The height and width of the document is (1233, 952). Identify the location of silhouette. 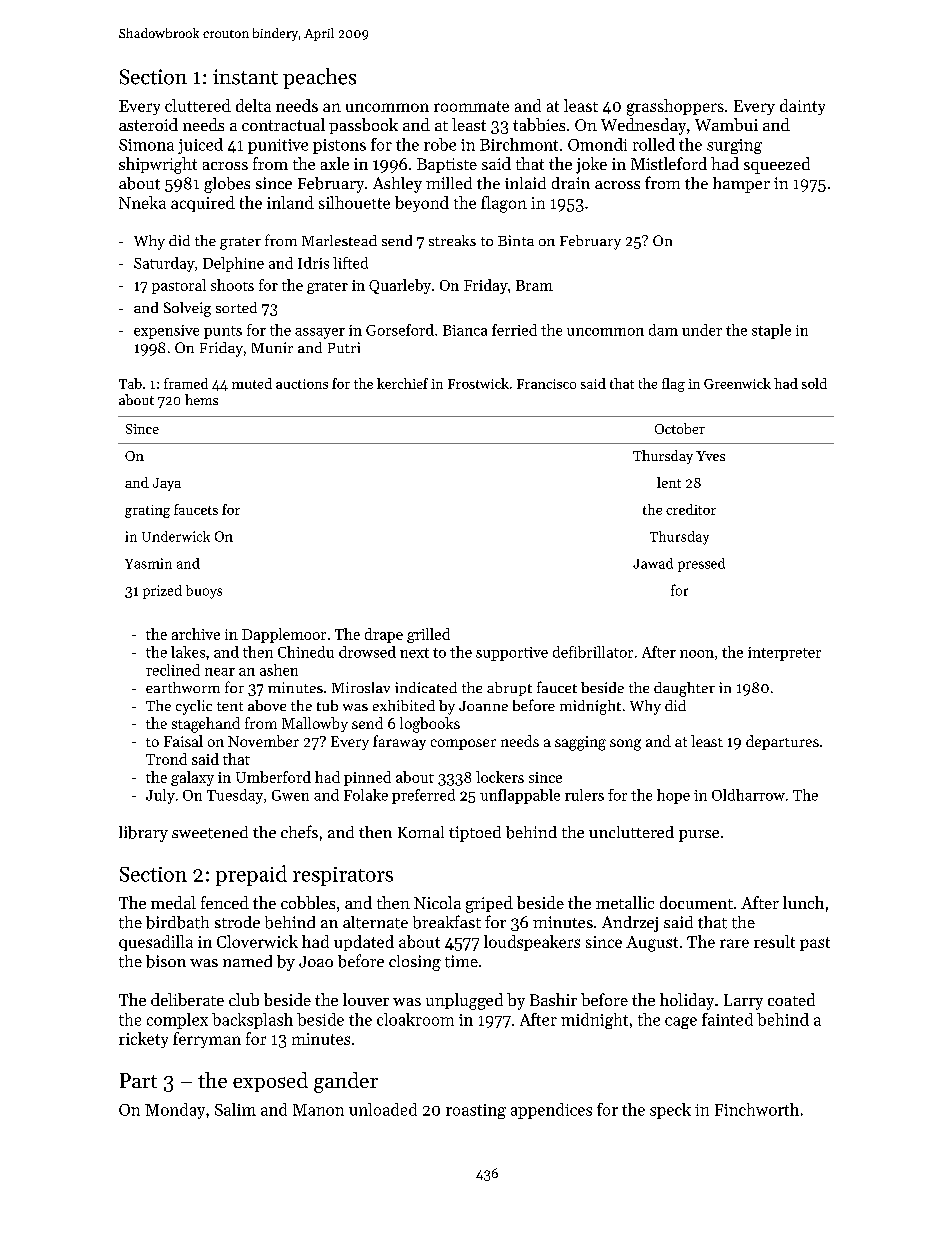
(354, 202).
